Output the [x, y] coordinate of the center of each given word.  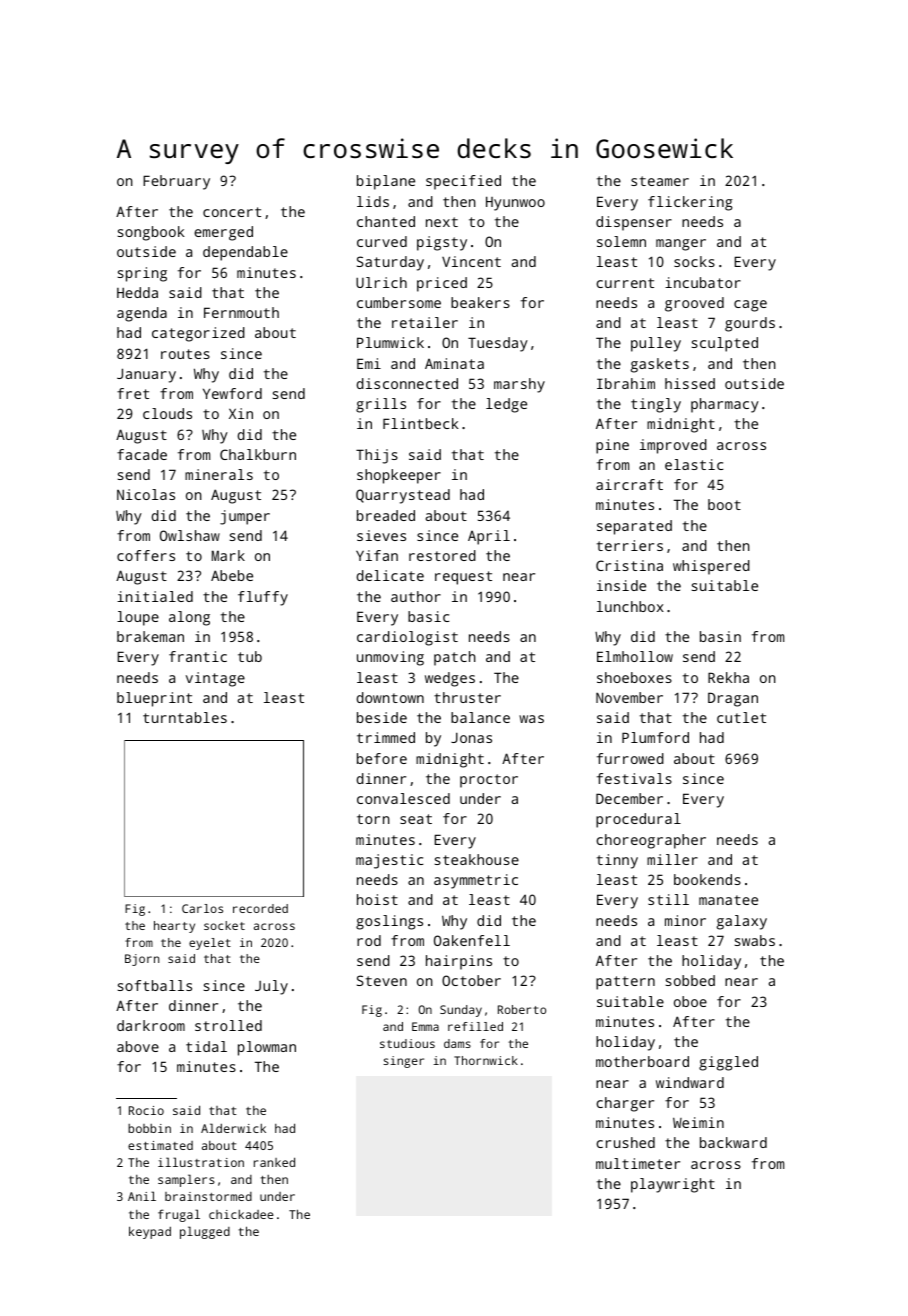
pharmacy [725, 405]
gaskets [660, 365]
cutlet [741, 717]
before [382, 758]
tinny [617, 861]
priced [442, 284]
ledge [506, 405]
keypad [150, 1232]
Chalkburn [258, 454]
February [176, 182]
